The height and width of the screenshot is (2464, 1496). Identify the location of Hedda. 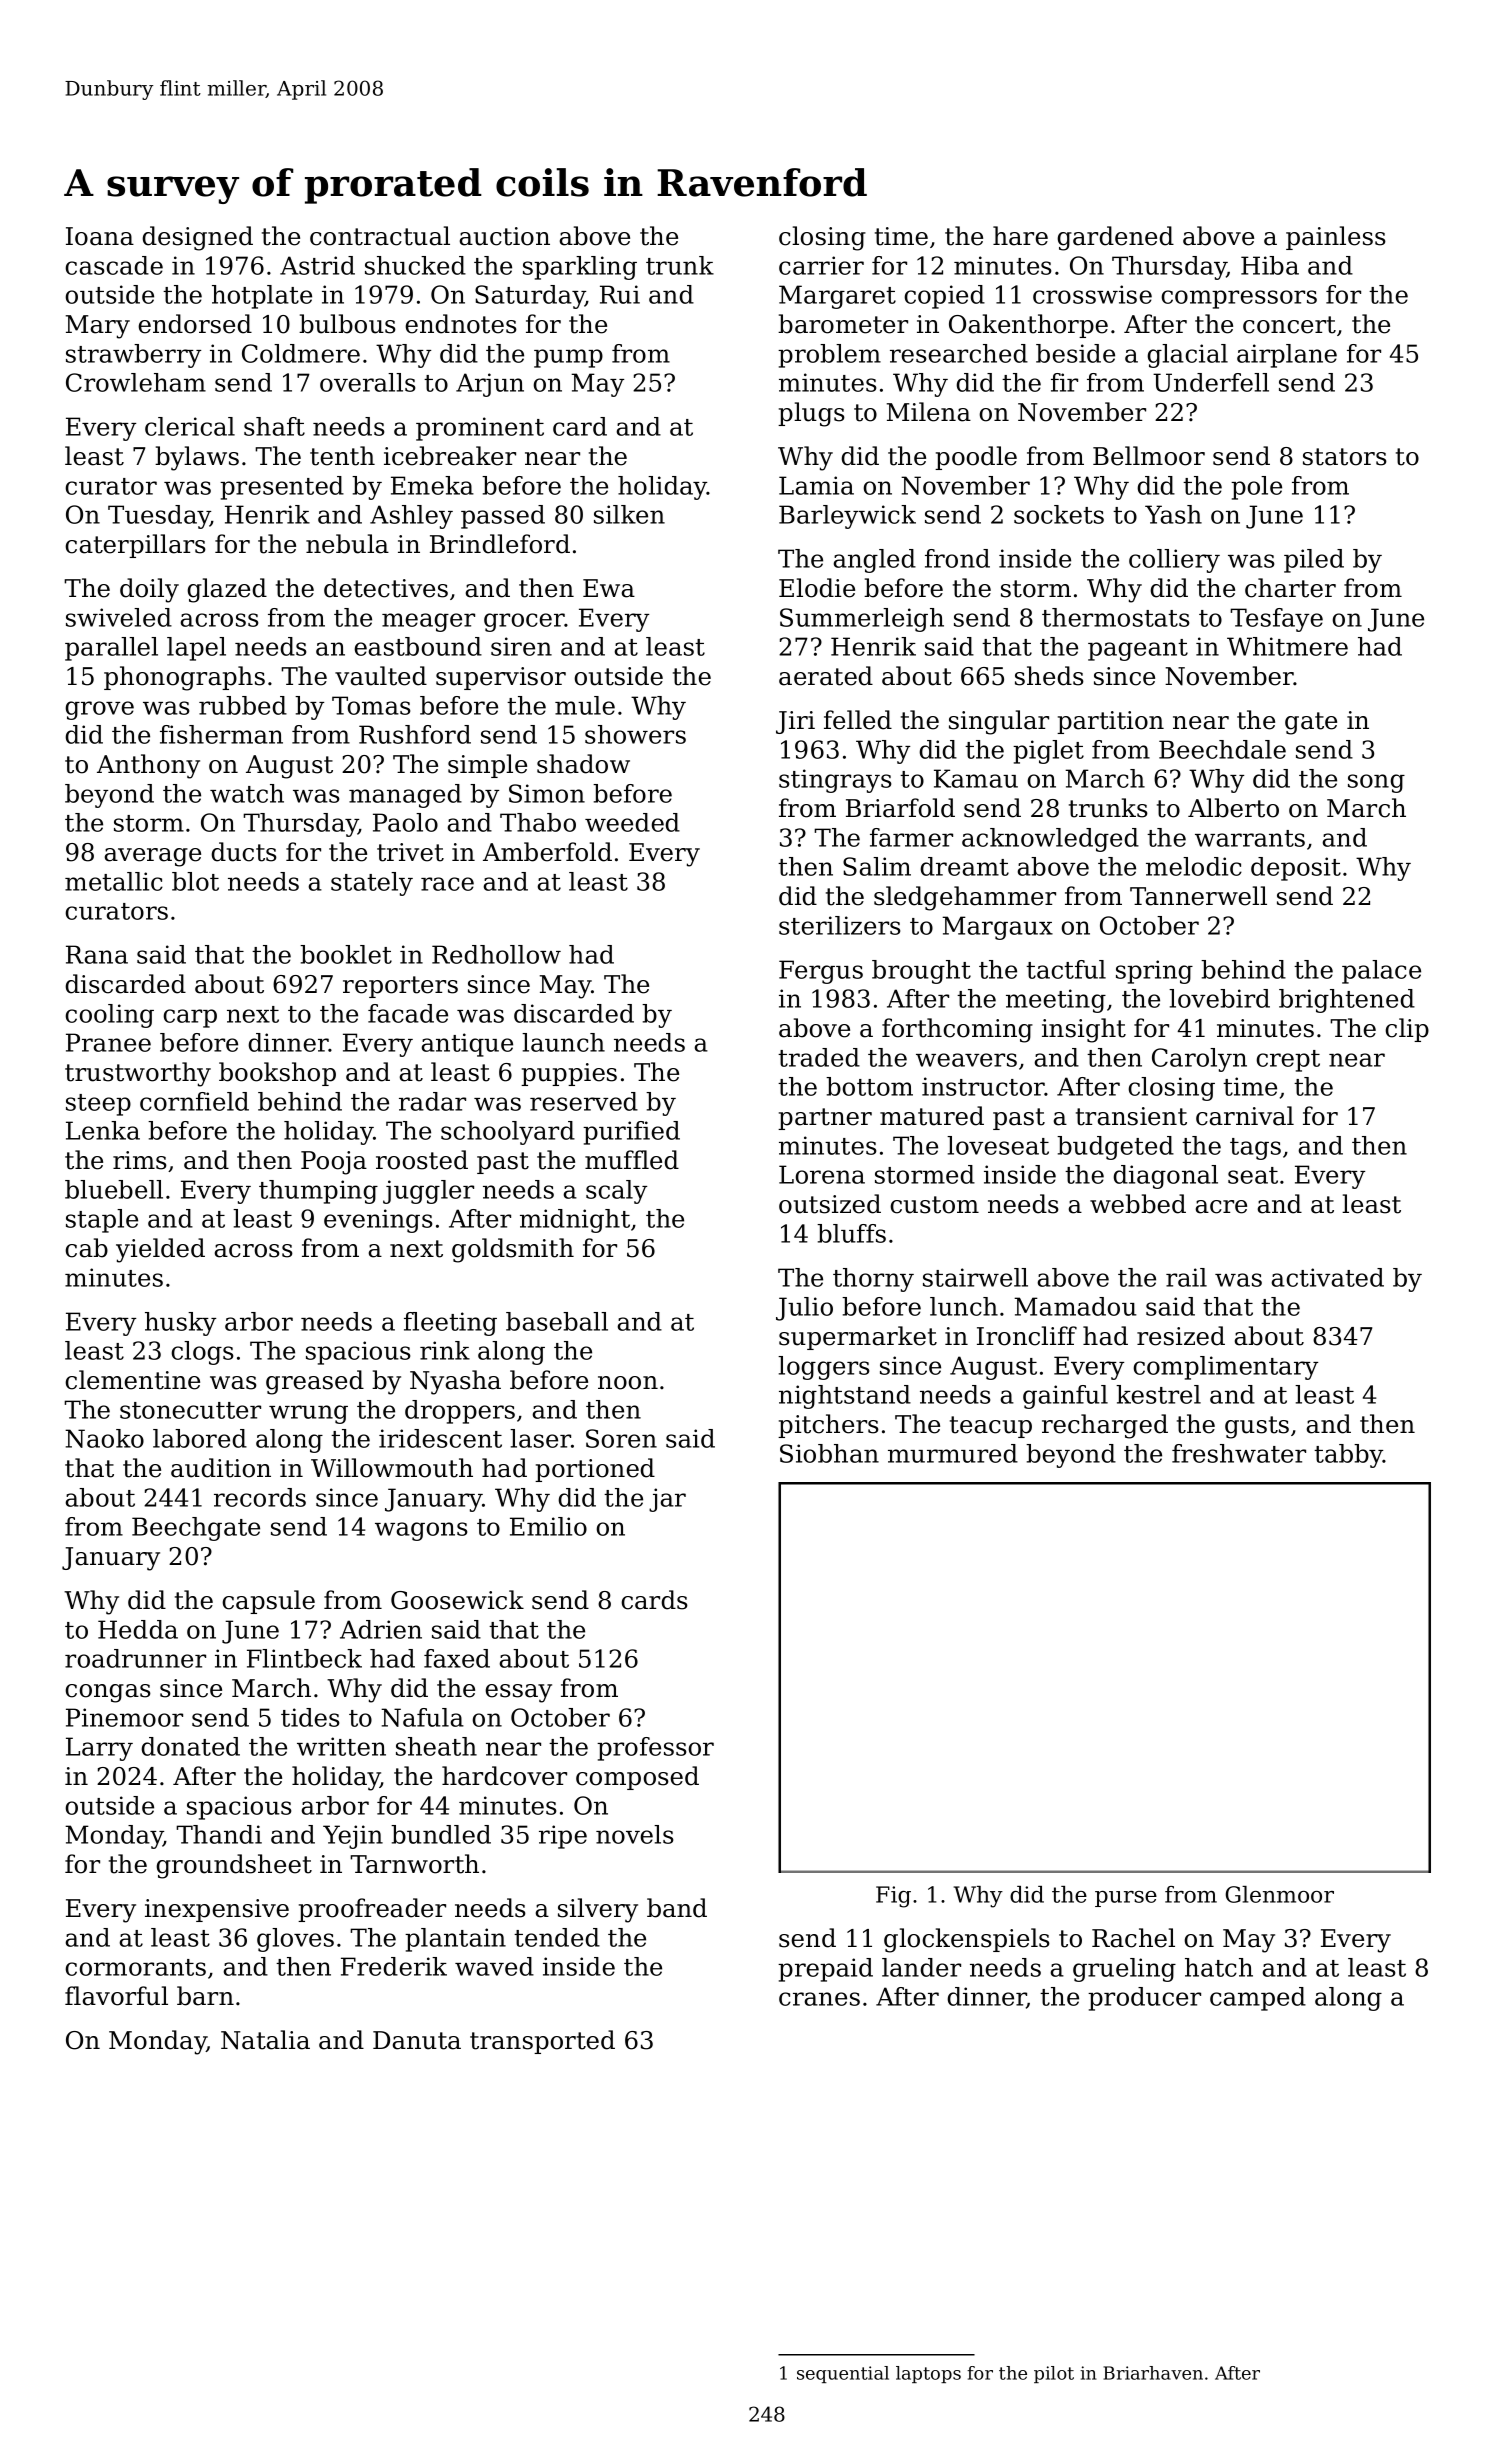
(138, 1629).
